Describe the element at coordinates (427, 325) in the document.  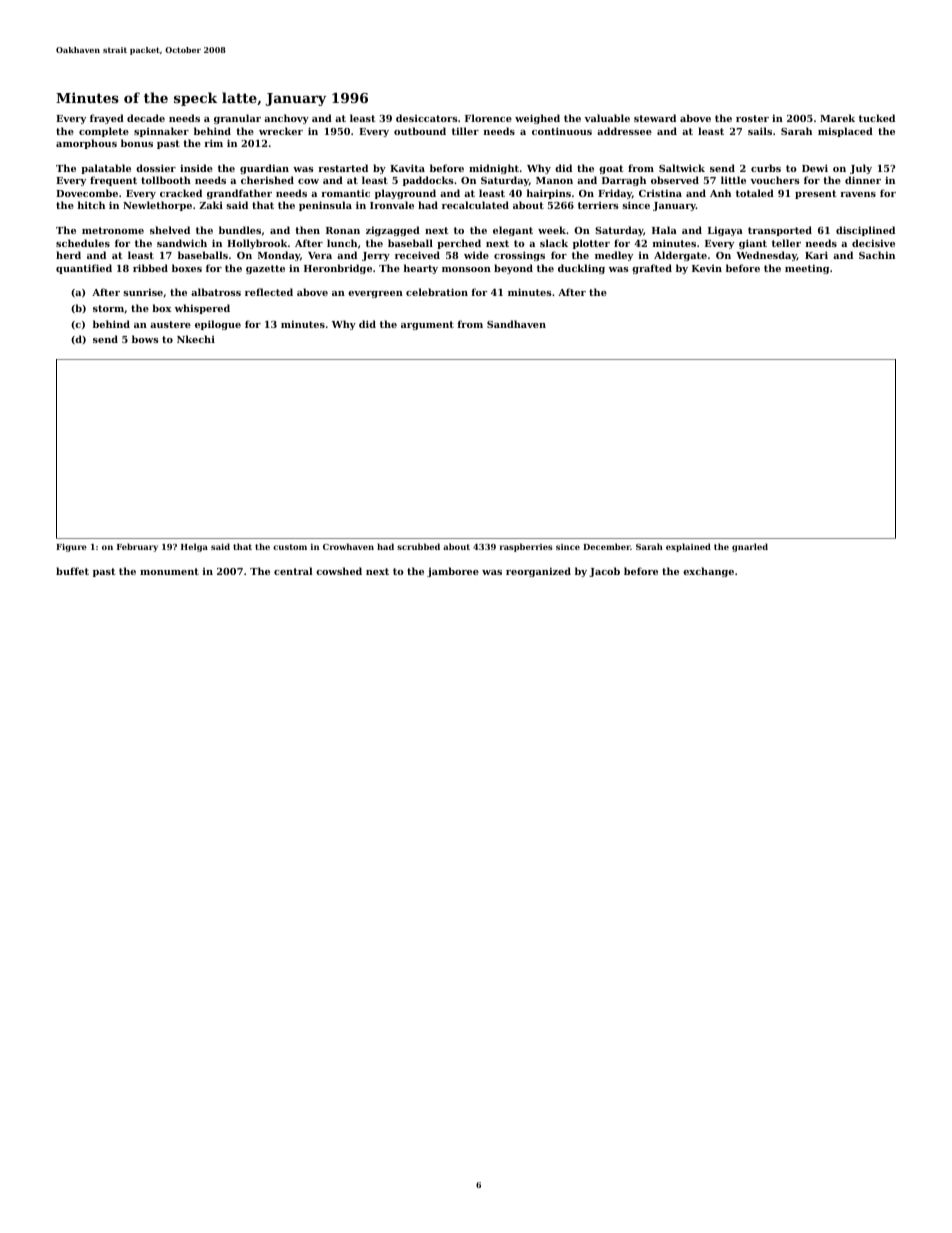
I see `argument` at that location.
